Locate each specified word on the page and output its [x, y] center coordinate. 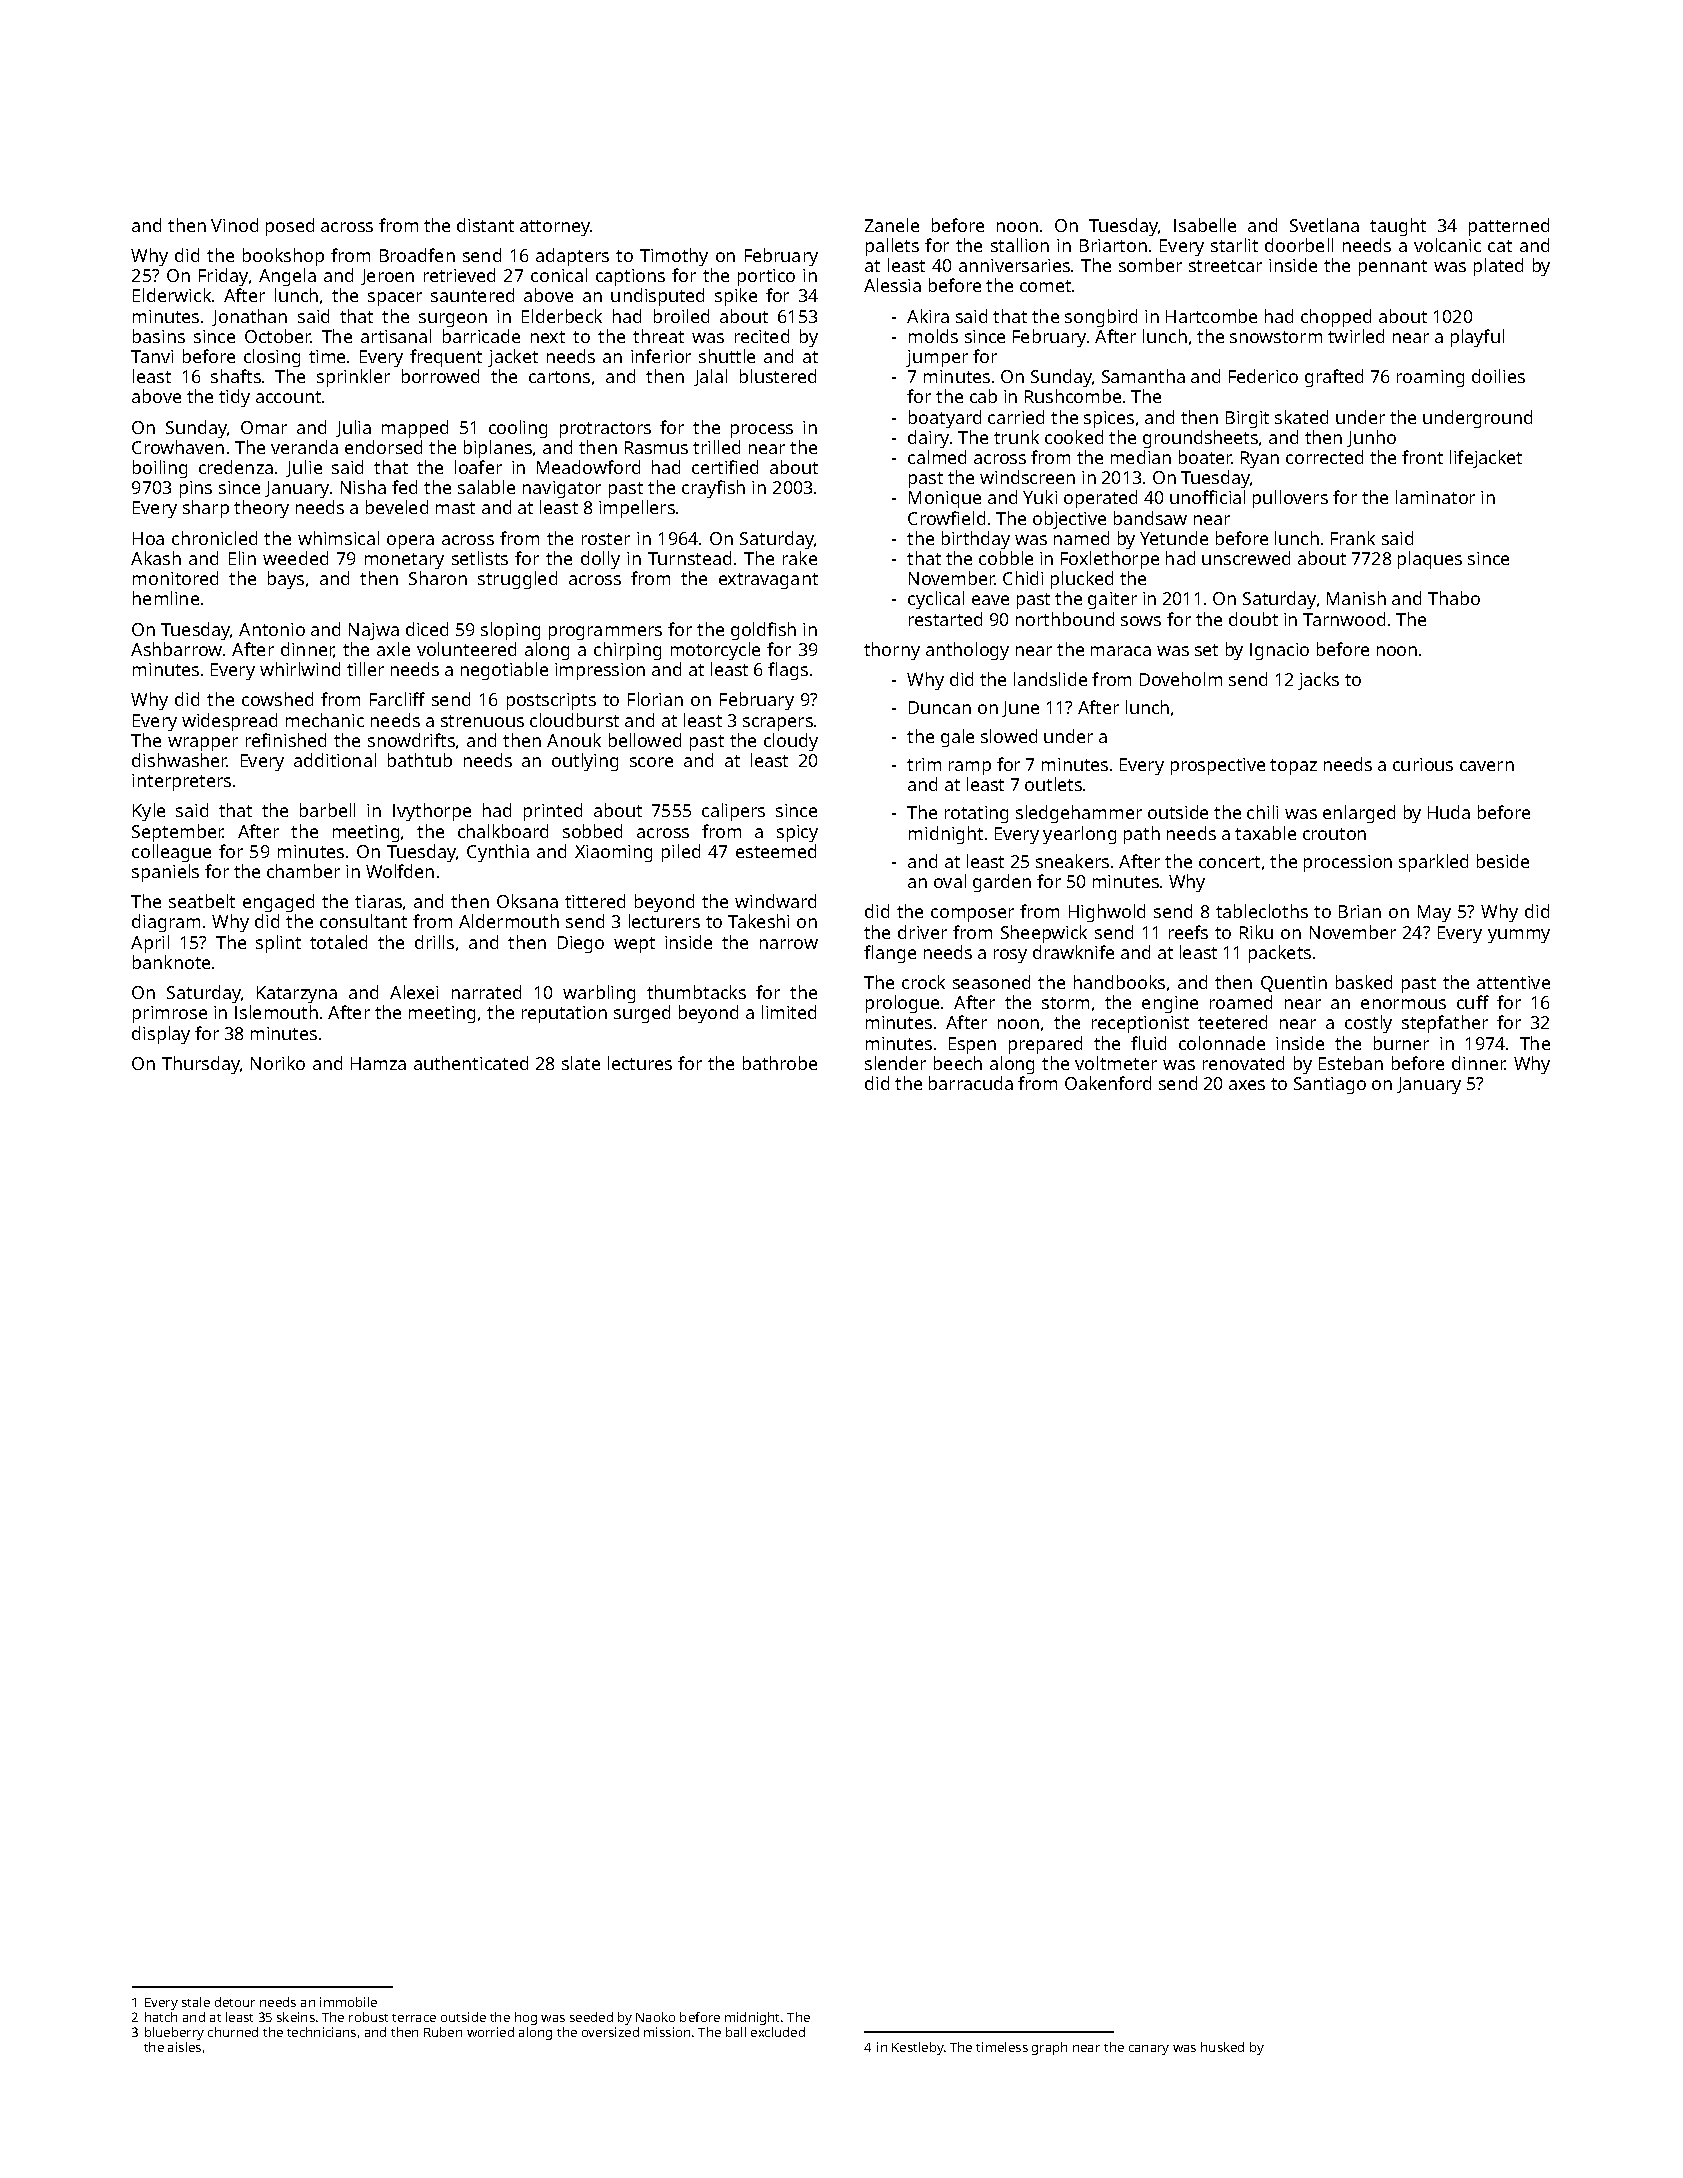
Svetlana [1324, 225]
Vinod [234, 225]
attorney [555, 228]
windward [775, 901]
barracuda [971, 1083]
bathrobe [780, 1063]
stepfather [1445, 1024]
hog [526, 2018]
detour [235, 2002]
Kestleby [918, 2048]
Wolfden [400, 871]
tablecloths [1262, 911]
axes [1247, 1085]
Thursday [201, 1065]
